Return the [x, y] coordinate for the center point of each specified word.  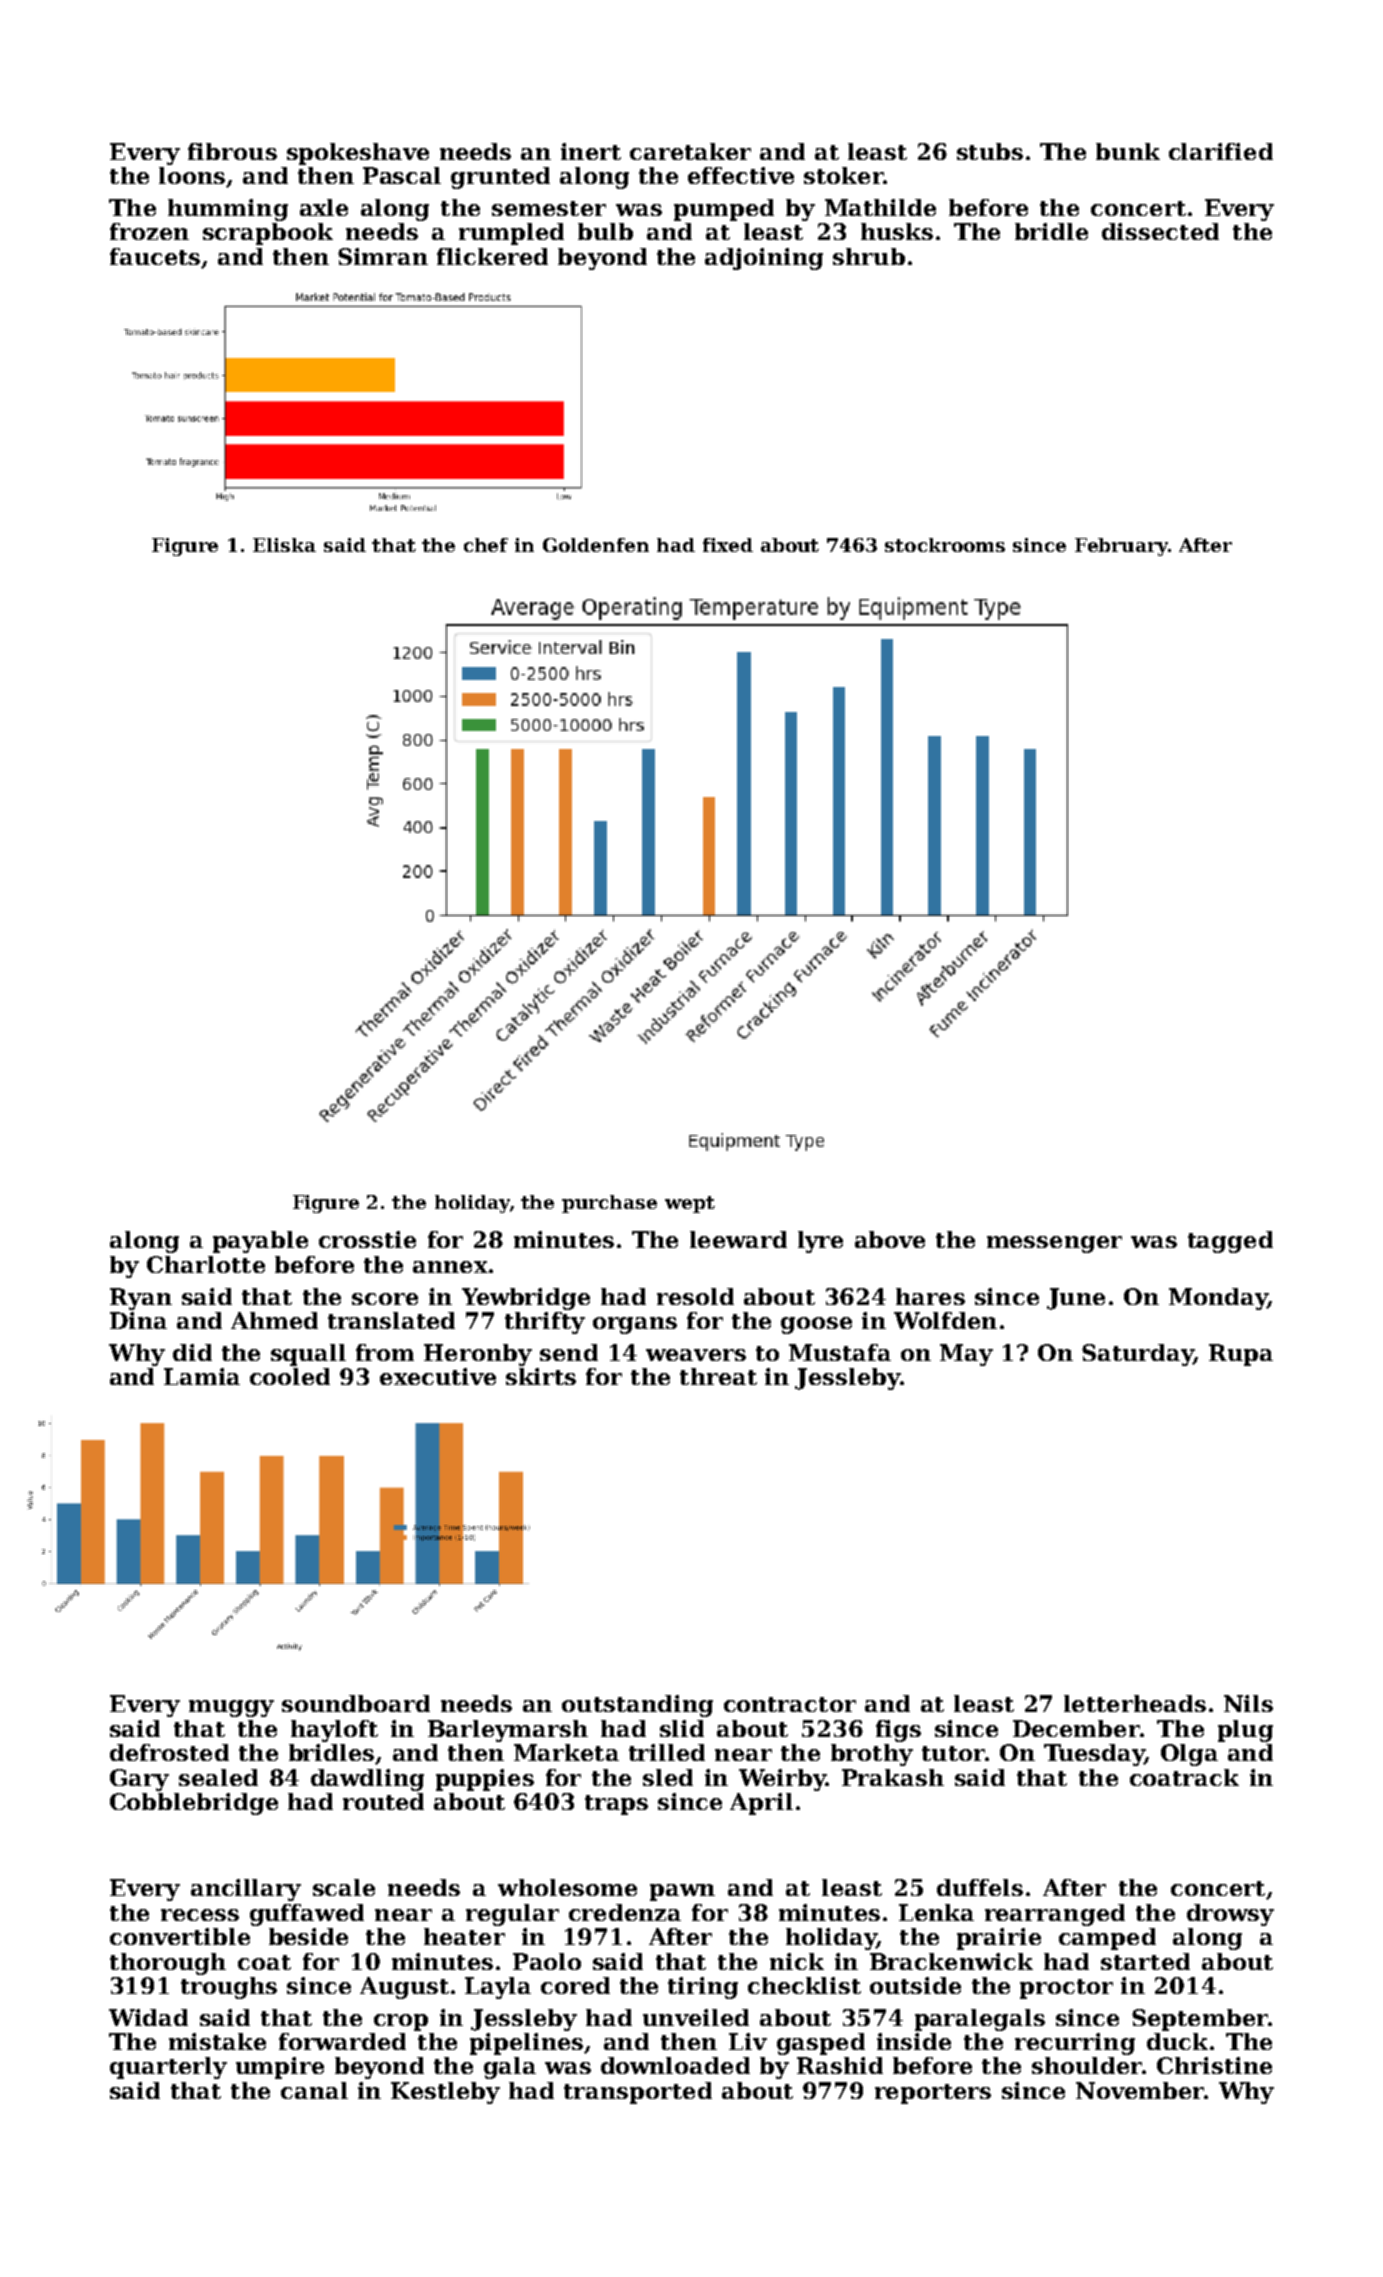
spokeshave [358, 154]
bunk [1128, 151]
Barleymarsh [508, 1731]
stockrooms [945, 545]
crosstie [367, 1239]
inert [591, 151]
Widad [148, 2017]
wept [690, 1204]
